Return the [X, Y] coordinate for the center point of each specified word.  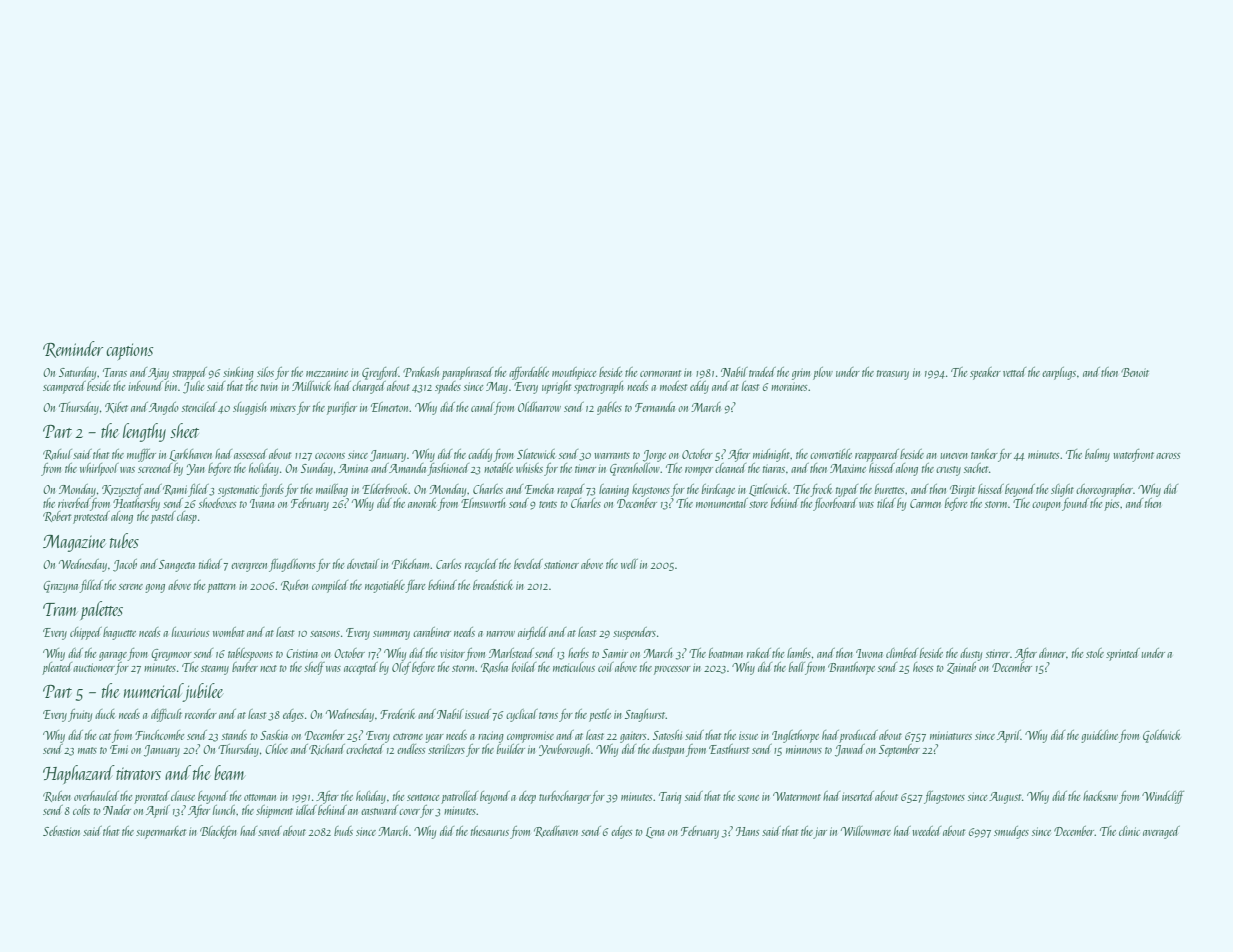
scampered [64, 387]
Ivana [262, 503]
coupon [1046, 506]
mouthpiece [574, 373]
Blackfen [218, 832]
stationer [561, 564]
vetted [1014, 372]
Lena [655, 833]
